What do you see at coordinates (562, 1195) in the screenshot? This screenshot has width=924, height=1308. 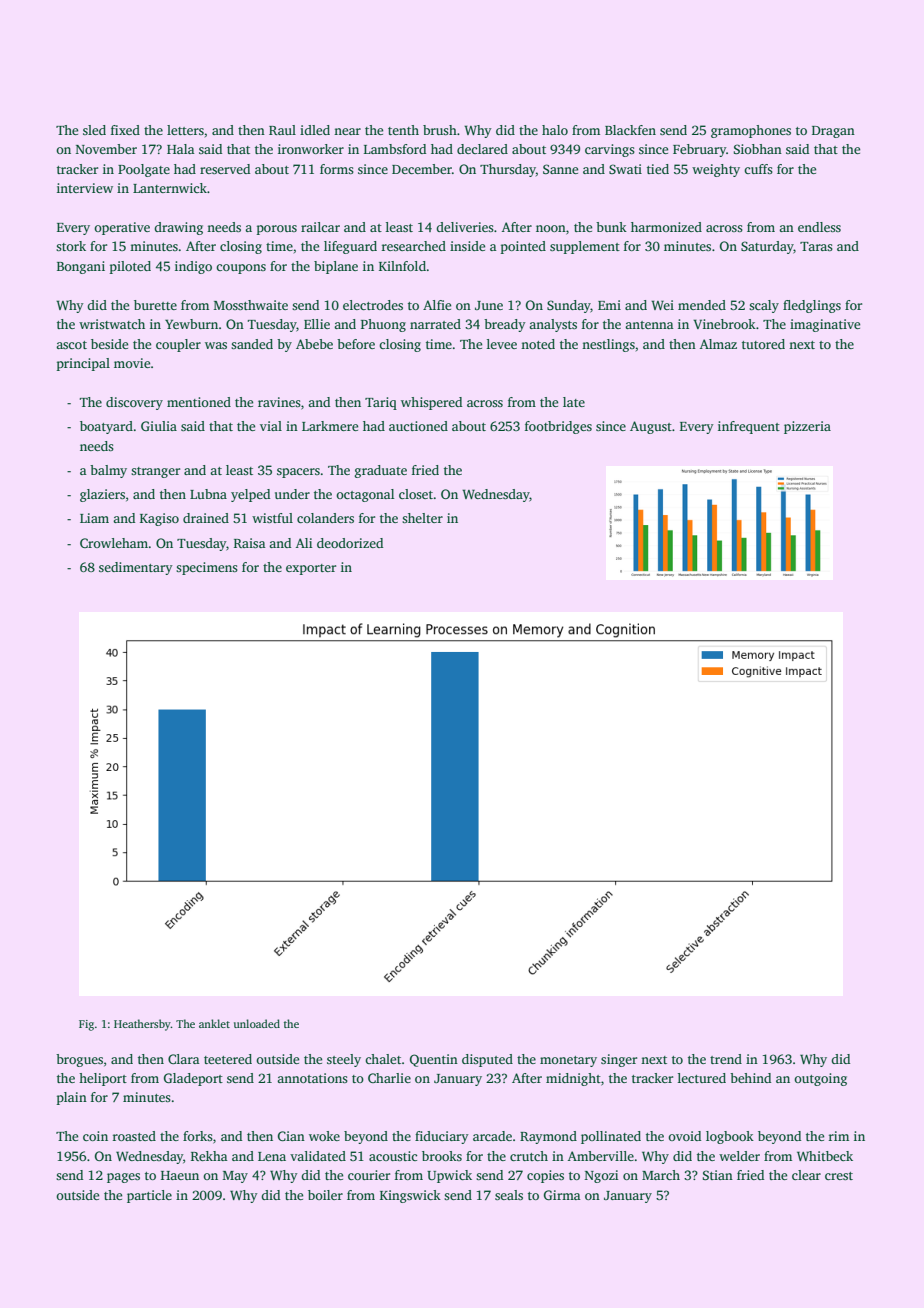 I see `Girma` at bounding box center [562, 1195].
